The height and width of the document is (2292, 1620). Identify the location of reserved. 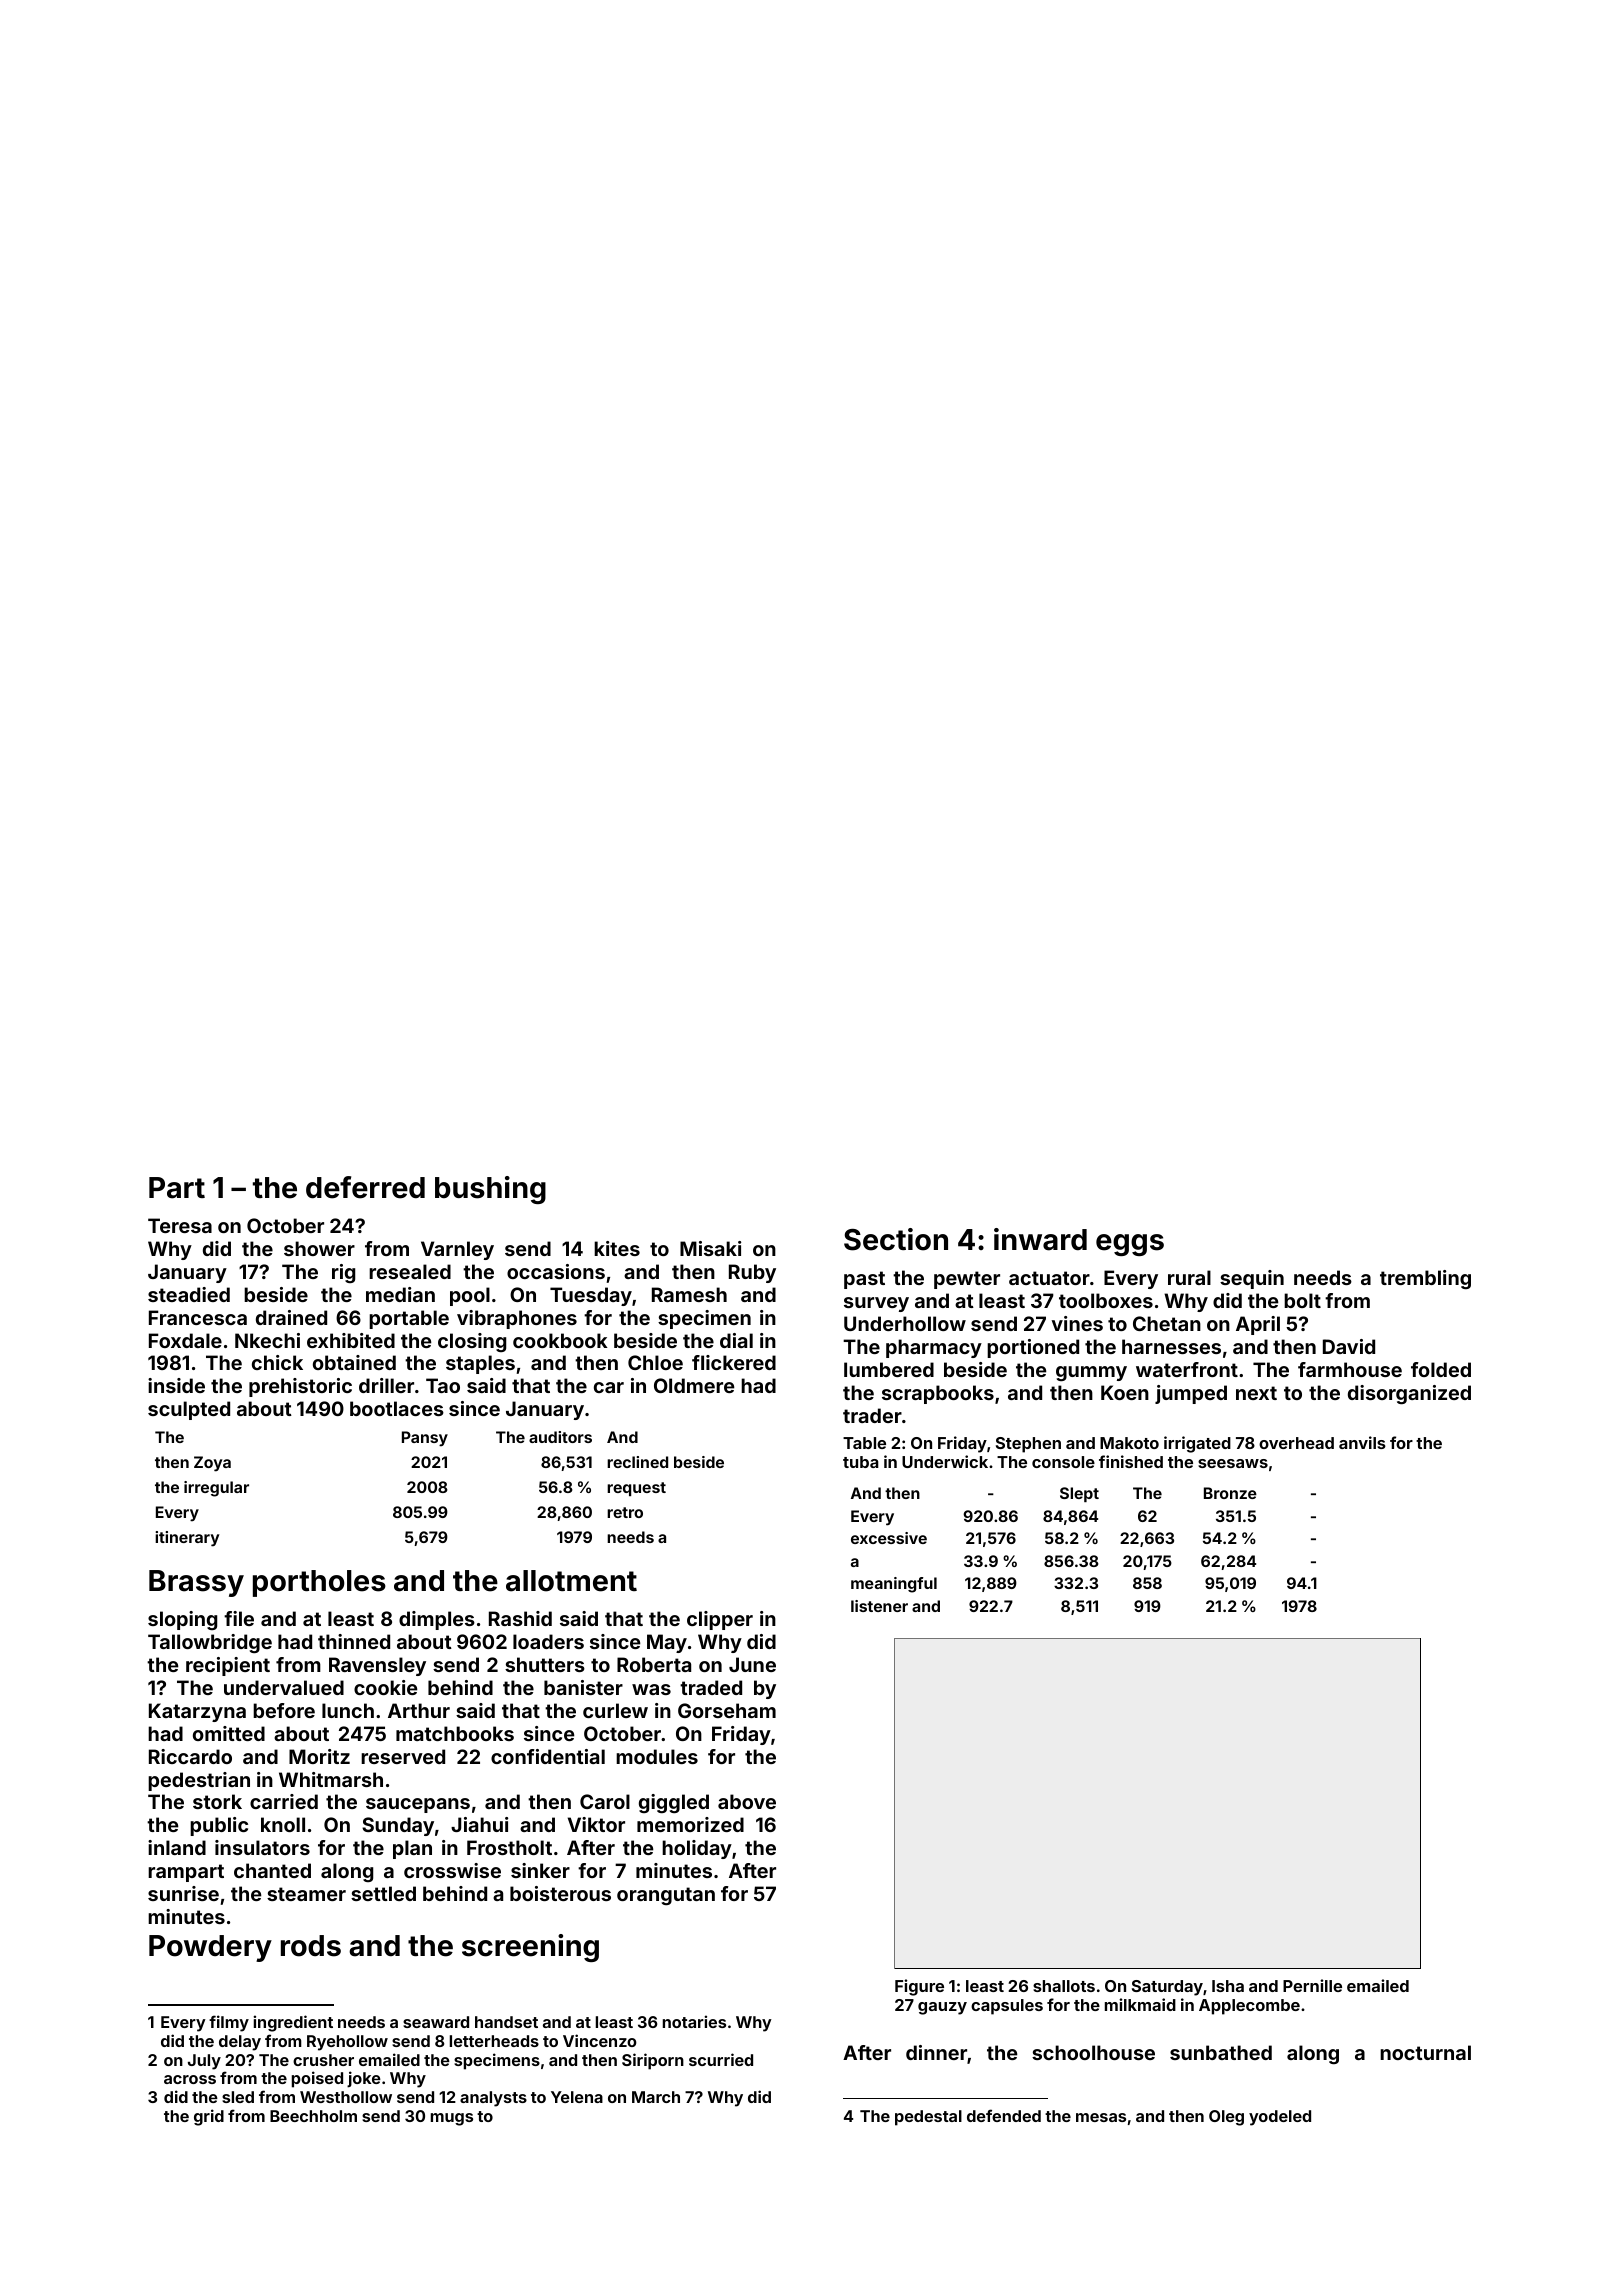
(403, 1756).
